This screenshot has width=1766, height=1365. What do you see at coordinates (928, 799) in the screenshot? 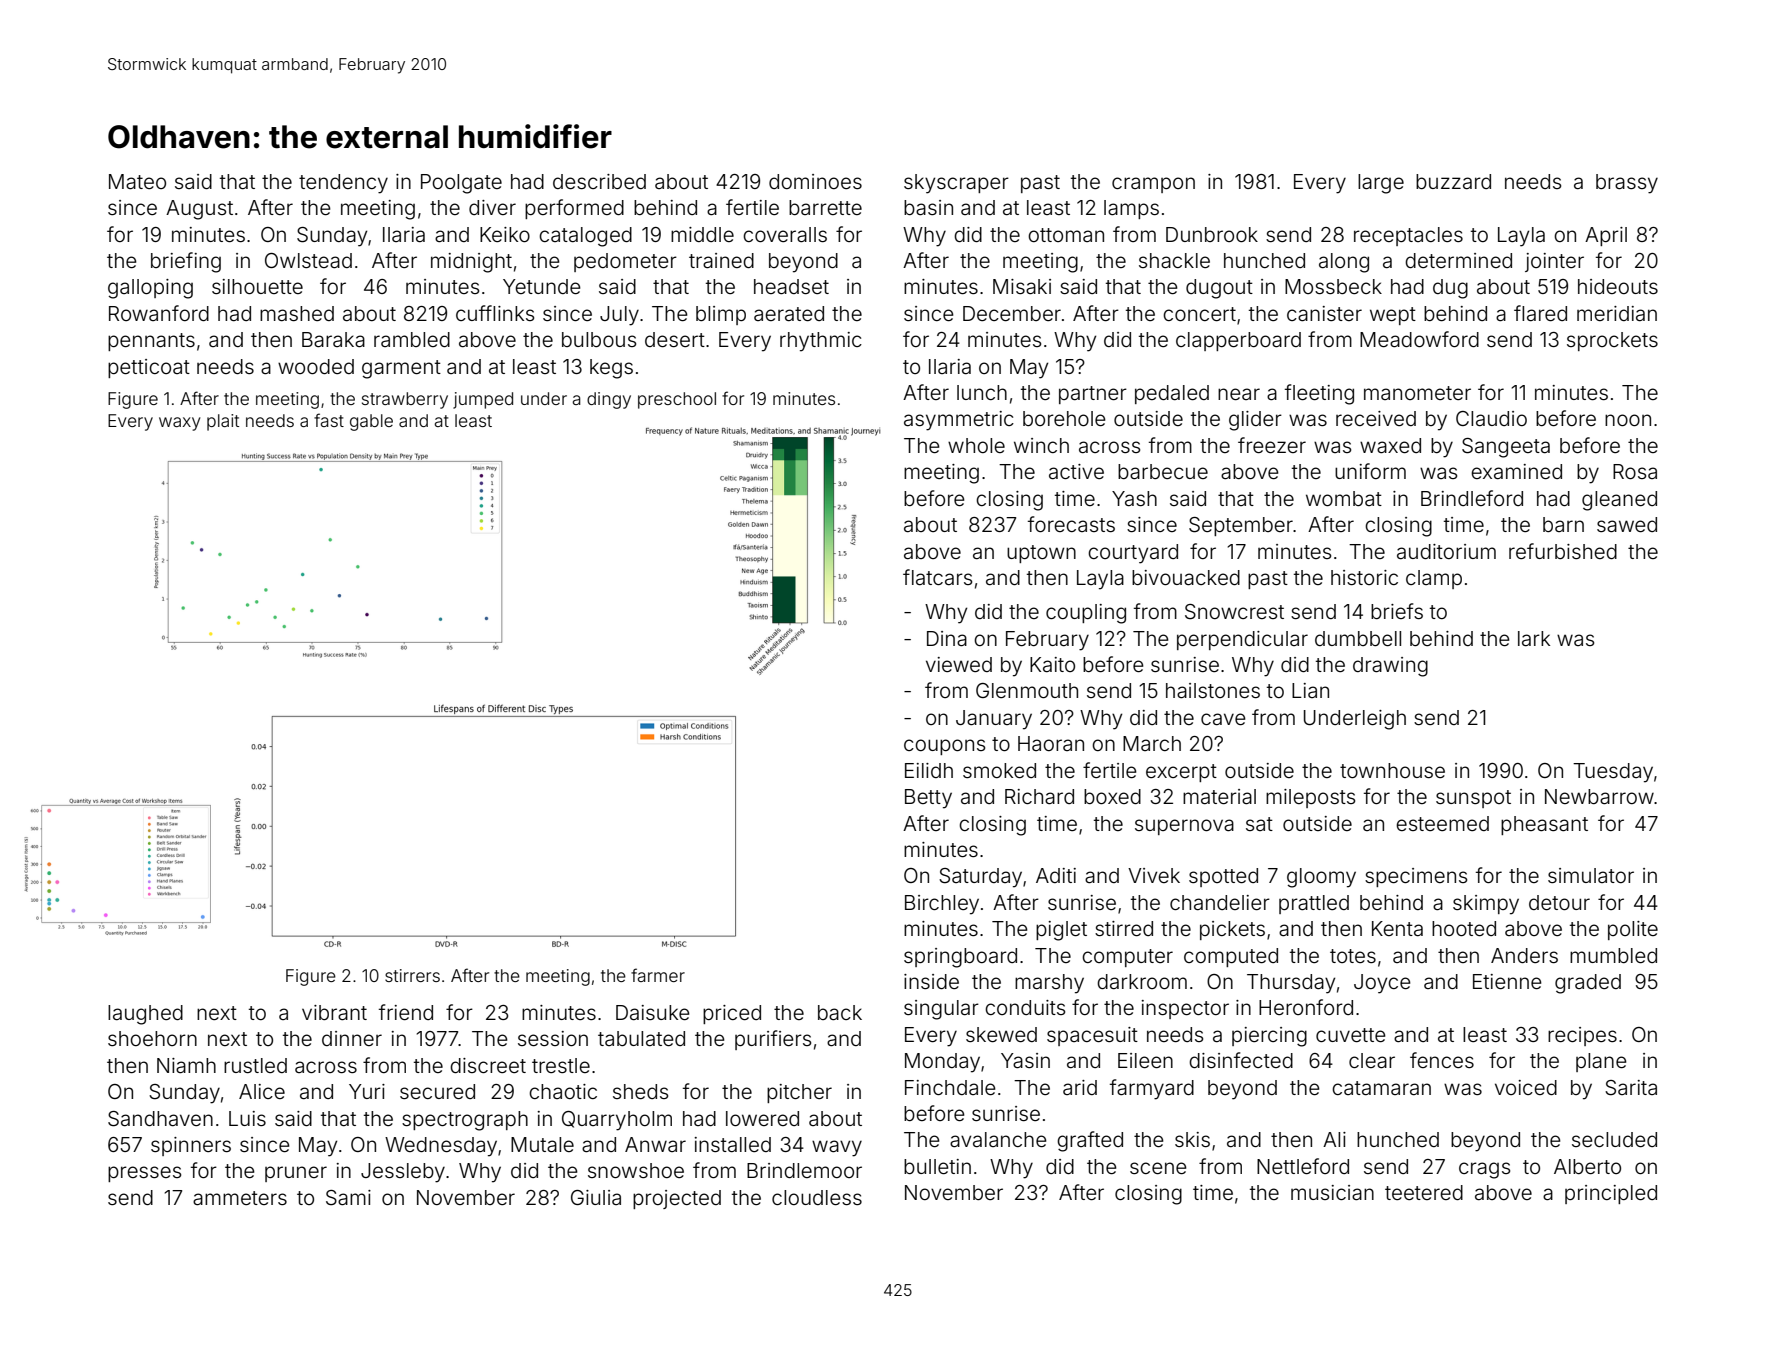
I see `Betty` at bounding box center [928, 799].
